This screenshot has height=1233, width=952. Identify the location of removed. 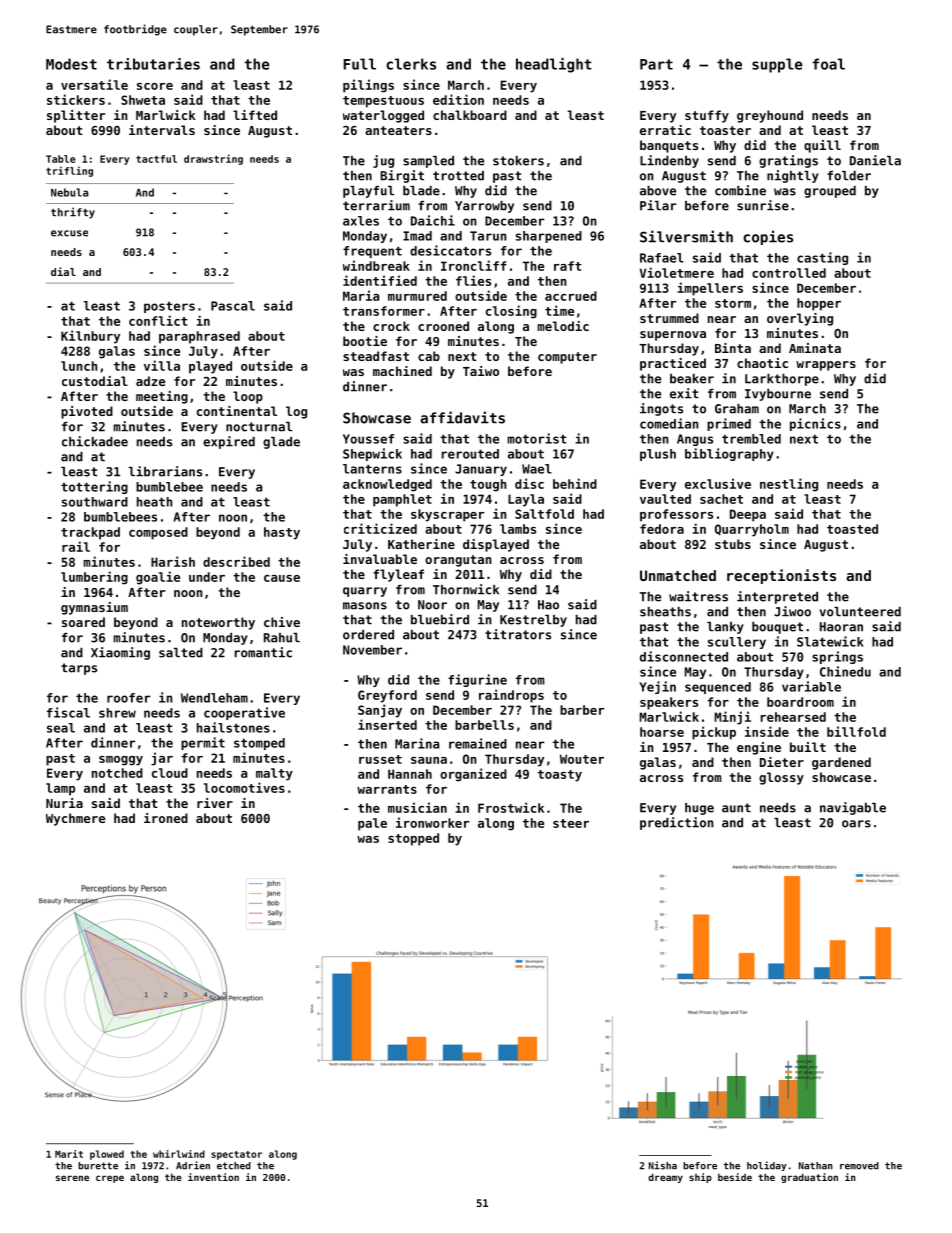
(859, 1166).
